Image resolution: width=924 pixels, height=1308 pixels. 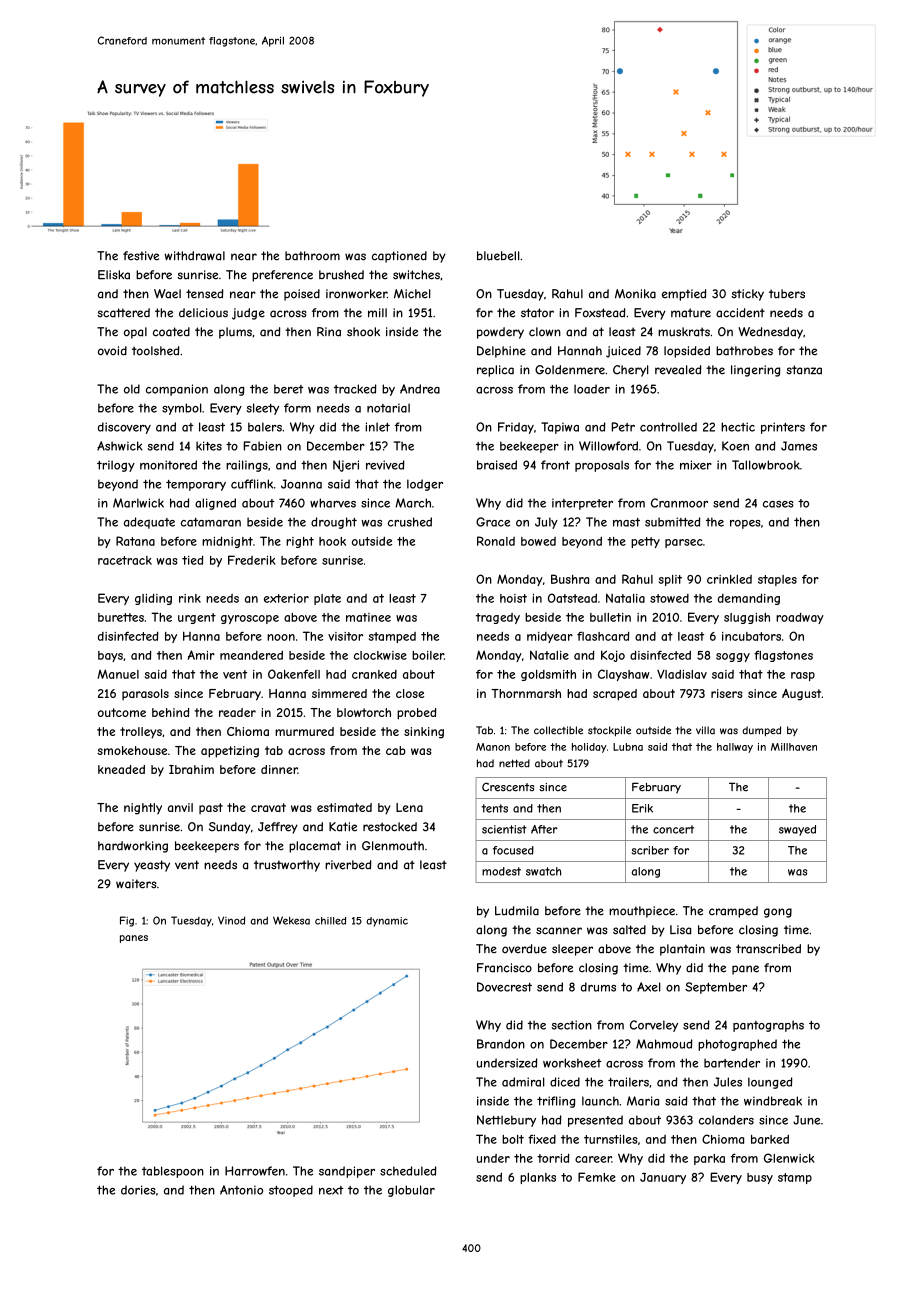 What do you see at coordinates (231, 920) in the image?
I see `Vinod` at bounding box center [231, 920].
